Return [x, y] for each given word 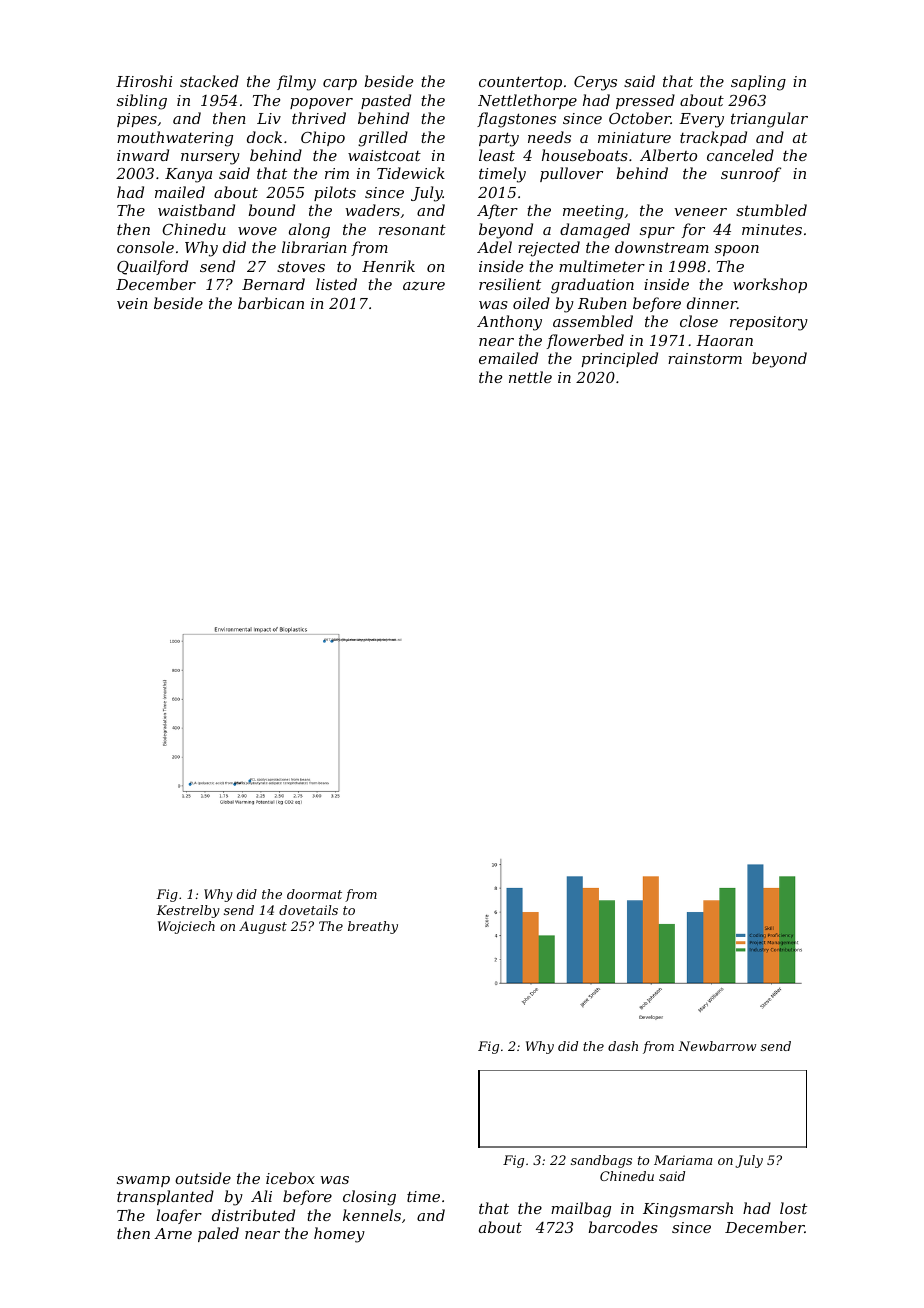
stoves [301, 266]
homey [339, 1235]
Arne [173, 1233]
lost [793, 1208]
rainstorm [705, 358]
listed [336, 284]
